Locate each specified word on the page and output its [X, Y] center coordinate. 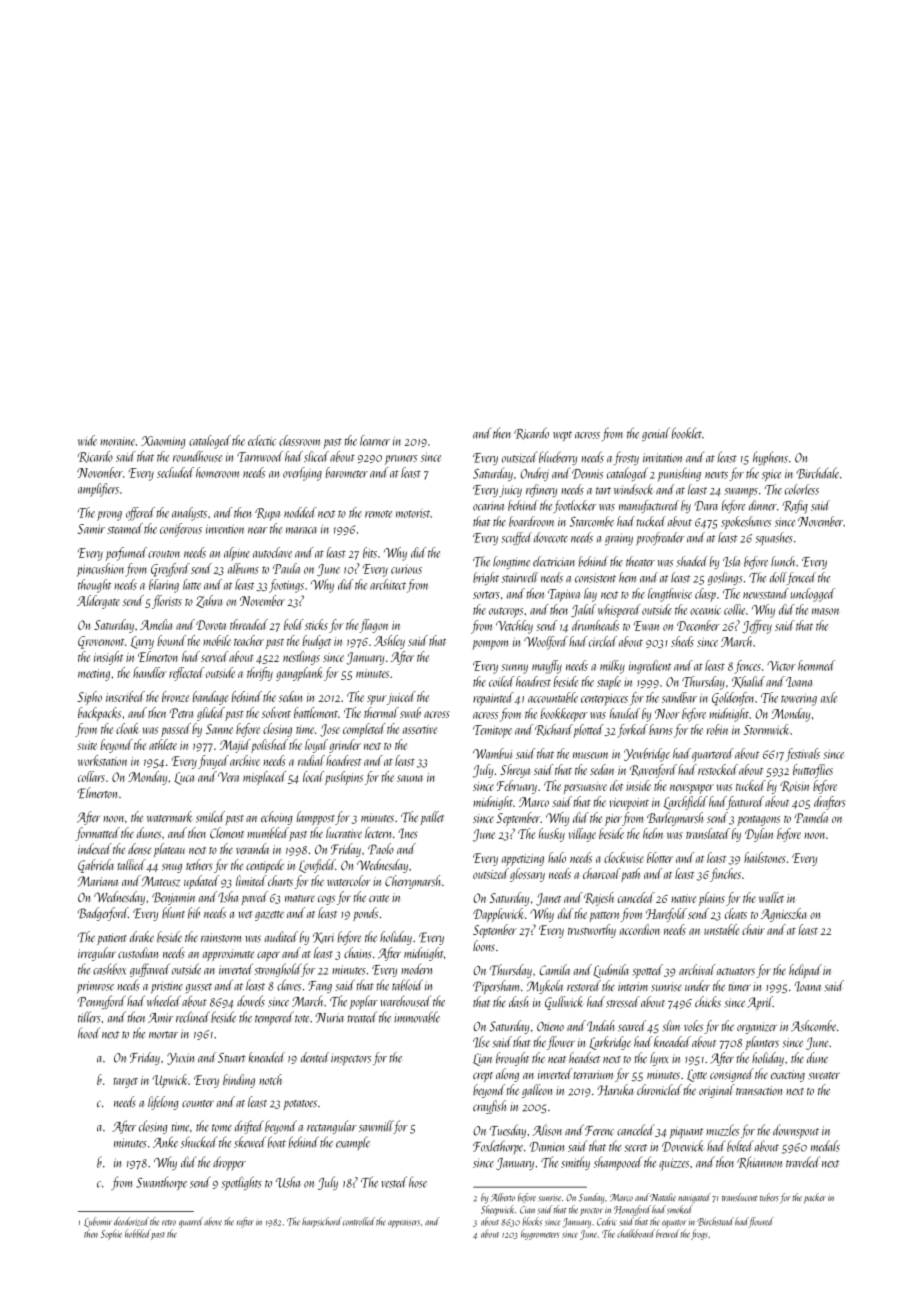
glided [211, 714]
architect [388, 584]
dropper [229, 1163]
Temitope [492, 731]
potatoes [300, 1105]
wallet [771, 897]
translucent [740, 1197]
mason [825, 611]
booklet [687, 433]
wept [562, 436]
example [353, 1143]
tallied [131, 864]
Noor [667, 714]
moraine [117, 441]
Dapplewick [498, 915]
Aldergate [98, 602]
